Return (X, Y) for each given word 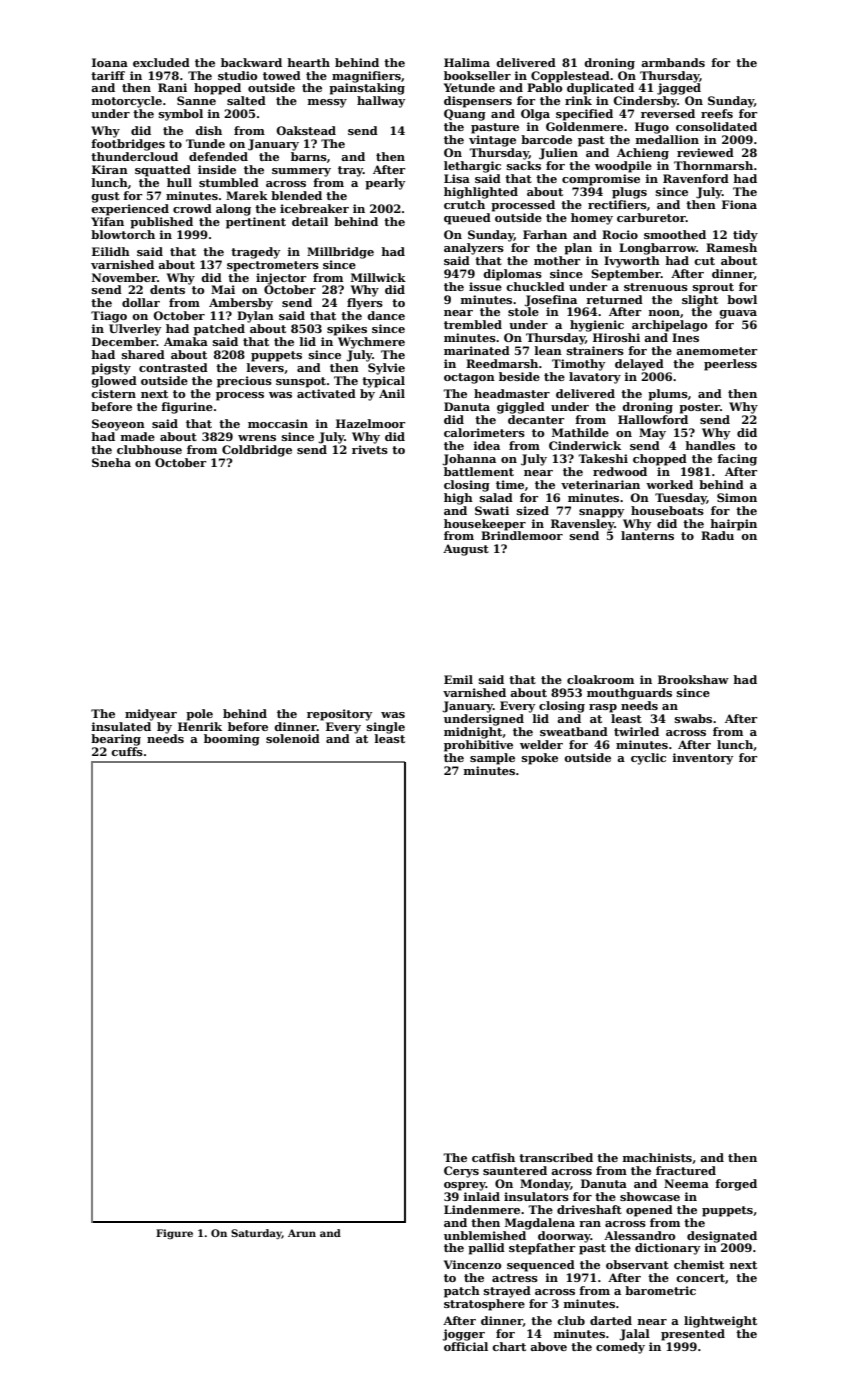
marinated (477, 350)
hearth (308, 62)
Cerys (461, 1172)
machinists (657, 1157)
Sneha (111, 462)
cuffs (127, 751)
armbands (673, 62)
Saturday (256, 1234)
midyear (151, 715)
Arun (302, 1233)
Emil (458, 679)
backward (251, 62)
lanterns (647, 535)
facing (737, 460)
